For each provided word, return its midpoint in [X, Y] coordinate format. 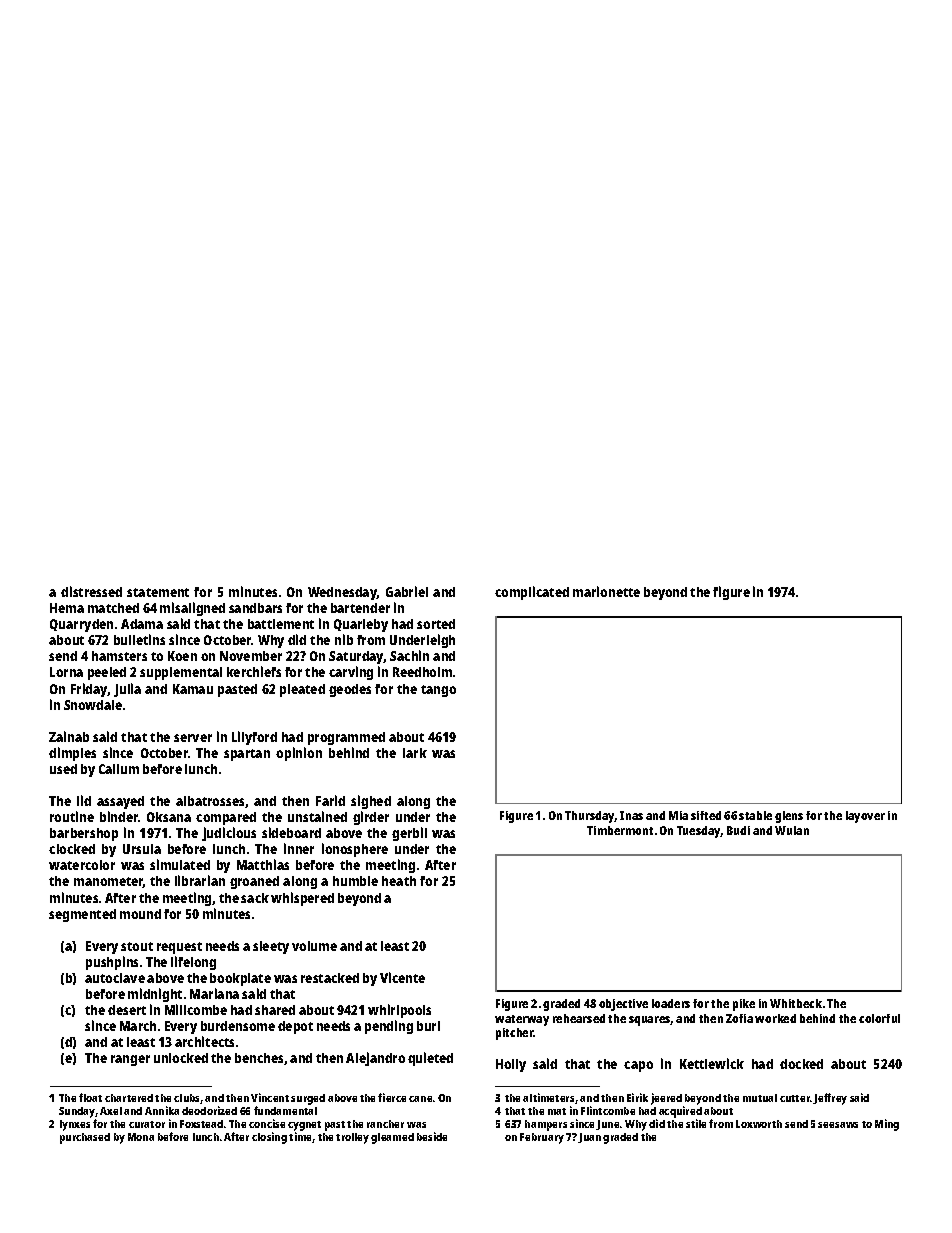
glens [789, 817]
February [542, 1138]
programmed [346, 738]
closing [269, 1138]
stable [755, 815]
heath [399, 881]
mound [140, 914]
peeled [107, 673]
